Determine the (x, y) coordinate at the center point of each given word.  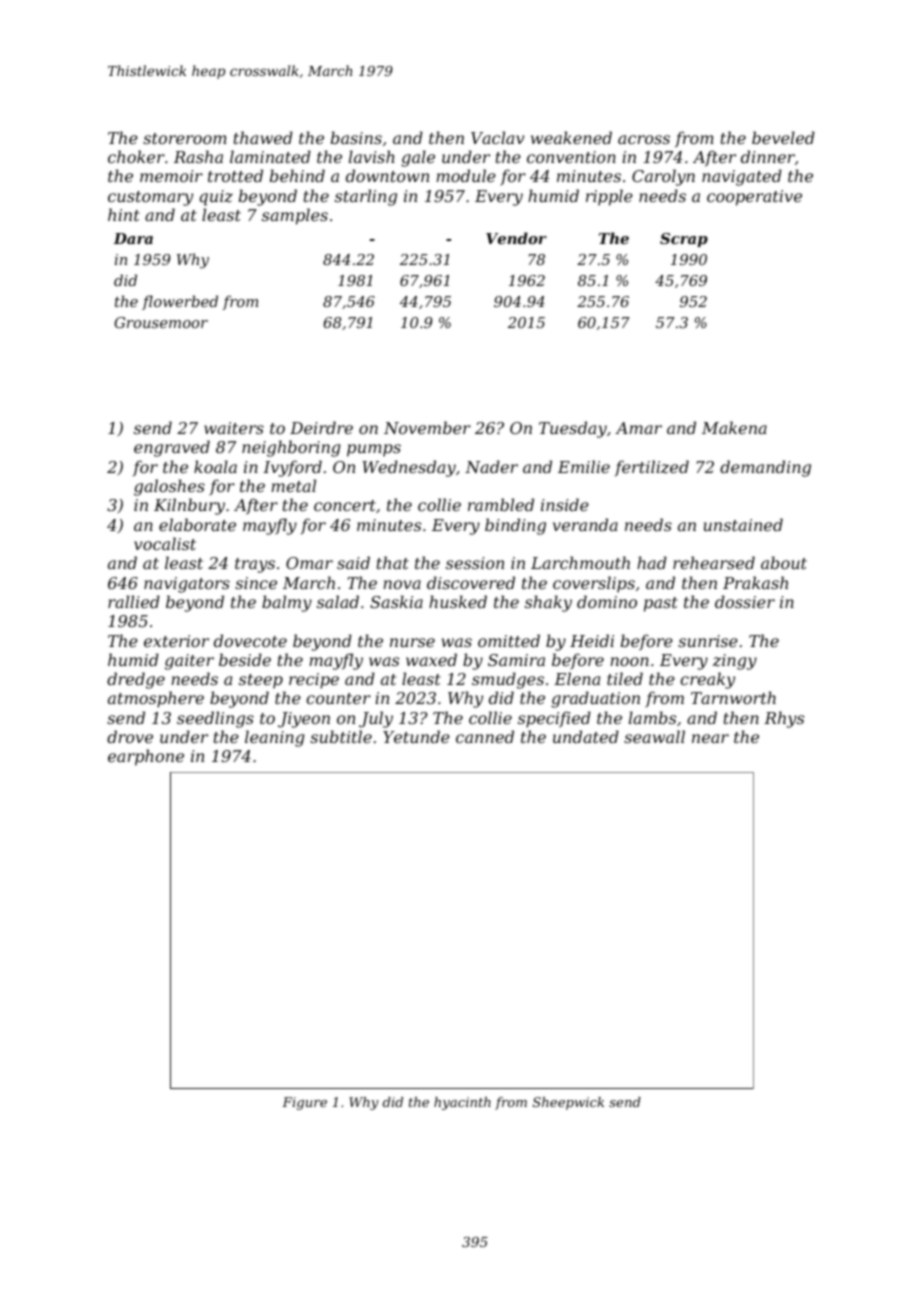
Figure (304, 1103)
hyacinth (462, 1103)
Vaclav (497, 137)
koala (215, 466)
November (427, 427)
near (710, 738)
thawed (263, 137)
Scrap (684, 240)
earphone (146, 757)
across (644, 139)
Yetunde (416, 736)
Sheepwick (568, 1103)
